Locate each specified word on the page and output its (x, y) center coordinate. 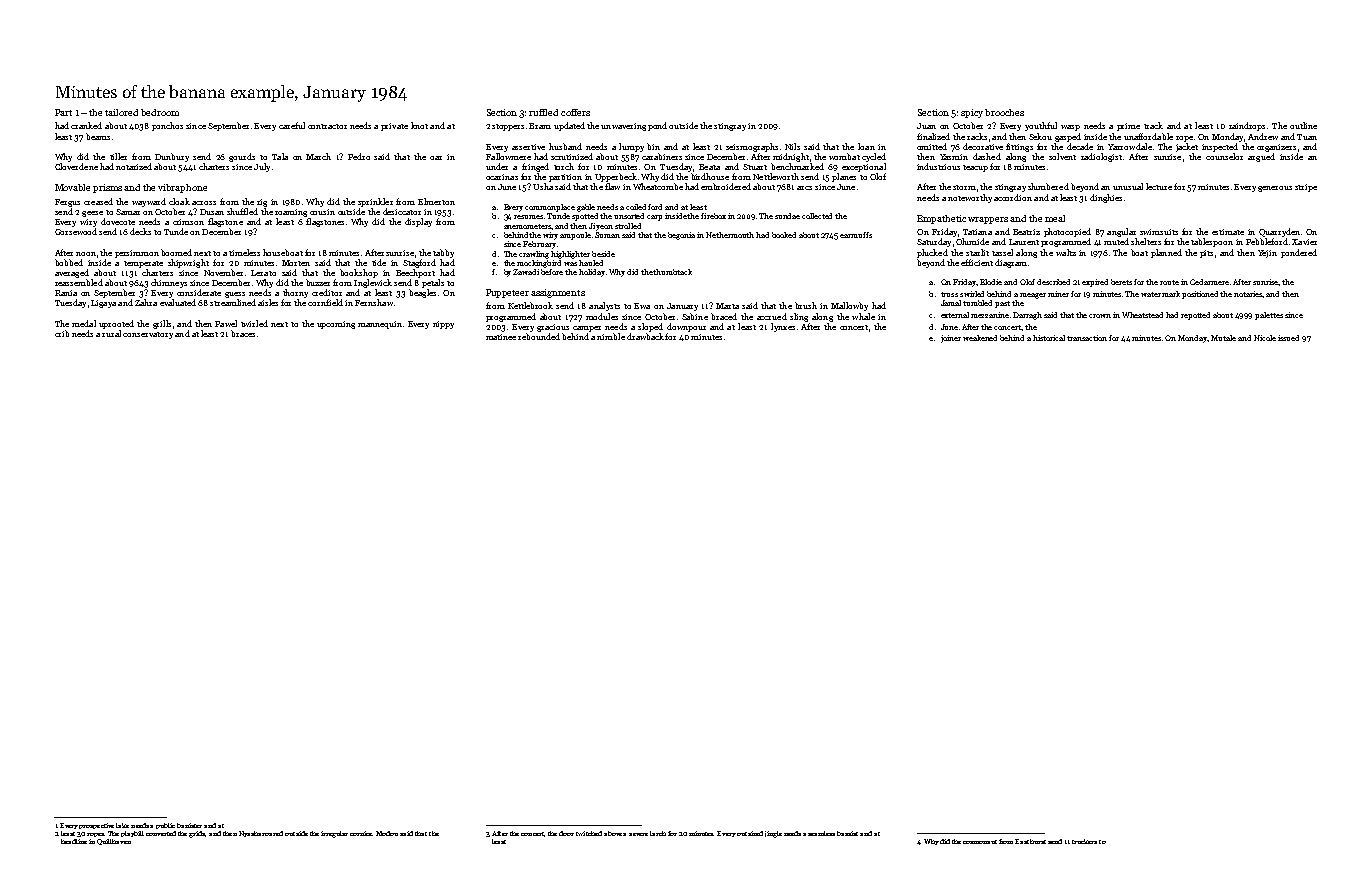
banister (189, 825)
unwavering (623, 127)
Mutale (1223, 338)
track (1153, 125)
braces (243, 333)
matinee (501, 337)
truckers (1084, 841)
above (613, 833)
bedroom (160, 112)
